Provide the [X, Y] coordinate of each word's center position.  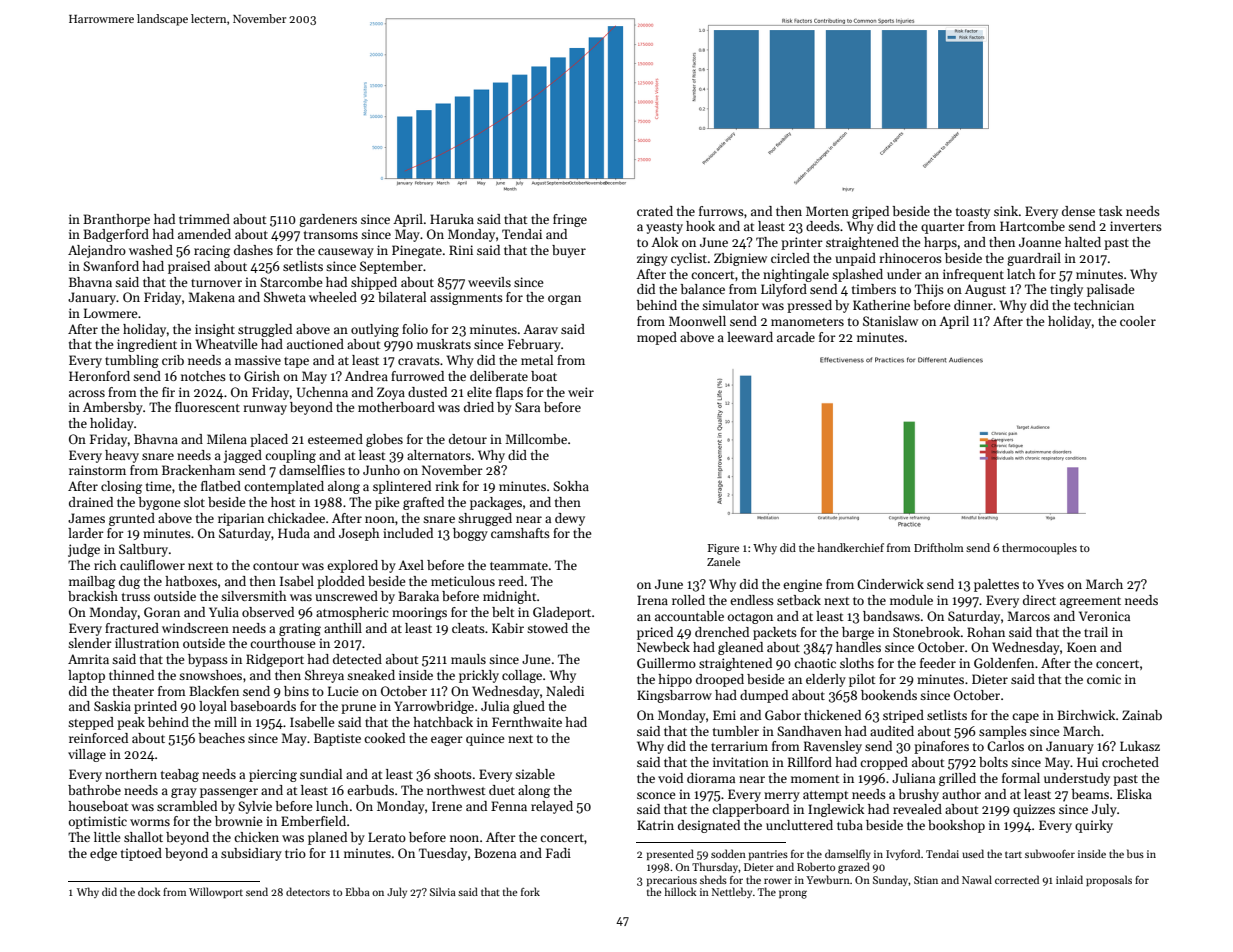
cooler [1138, 321]
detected [357, 659]
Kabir [508, 628]
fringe [570, 220]
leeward [750, 337]
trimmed [204, 219]
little [107, 837]
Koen [1082, 647]
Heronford [99, 376]
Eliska [1134, 794]
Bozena [495, 853]
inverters [1136, 226]
